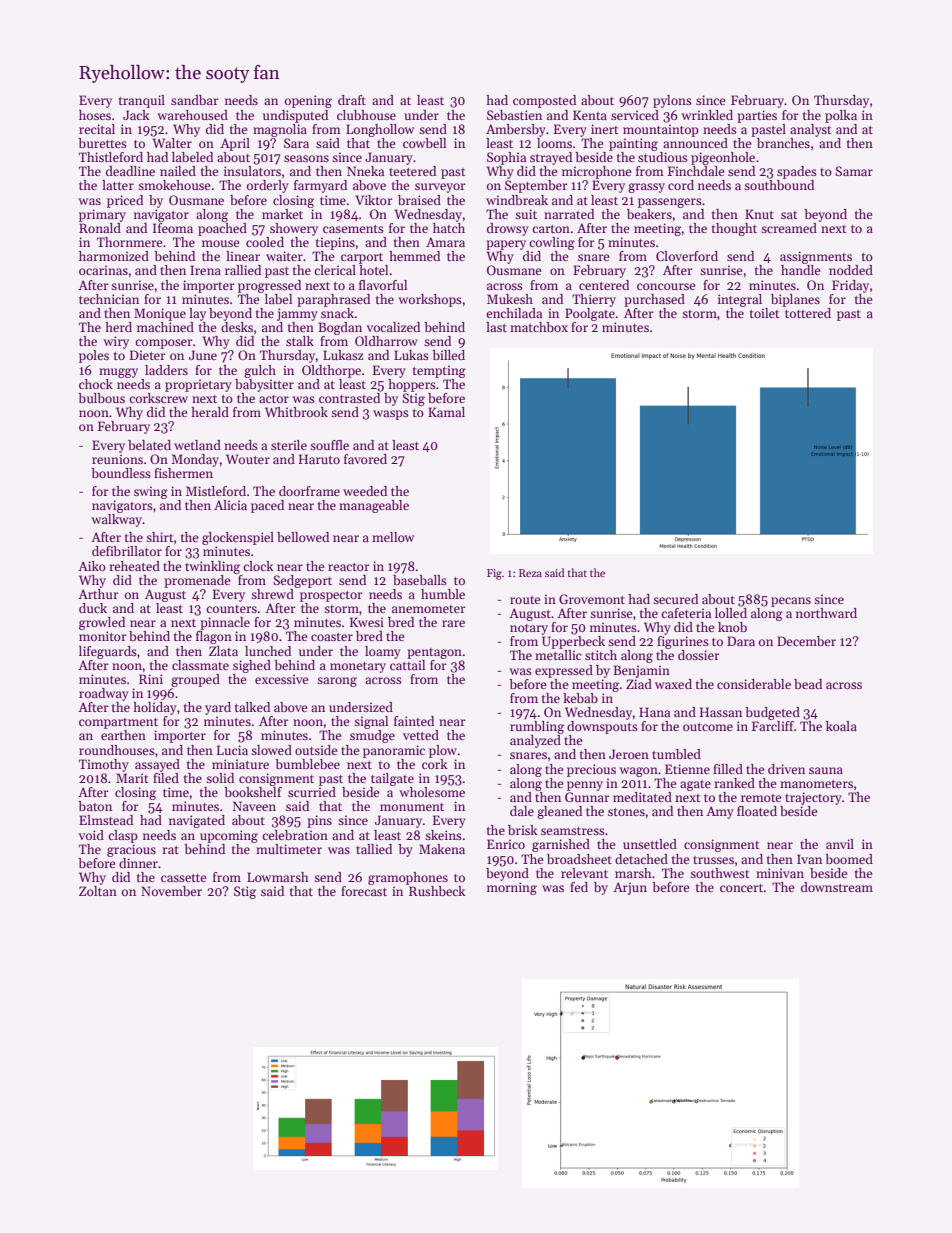 Image resolution: width=952 pixels, height=1233 pixels. What do you see at coordinates (448, 355) in the page?
I see `billed` at bounding box center [448, 355].
